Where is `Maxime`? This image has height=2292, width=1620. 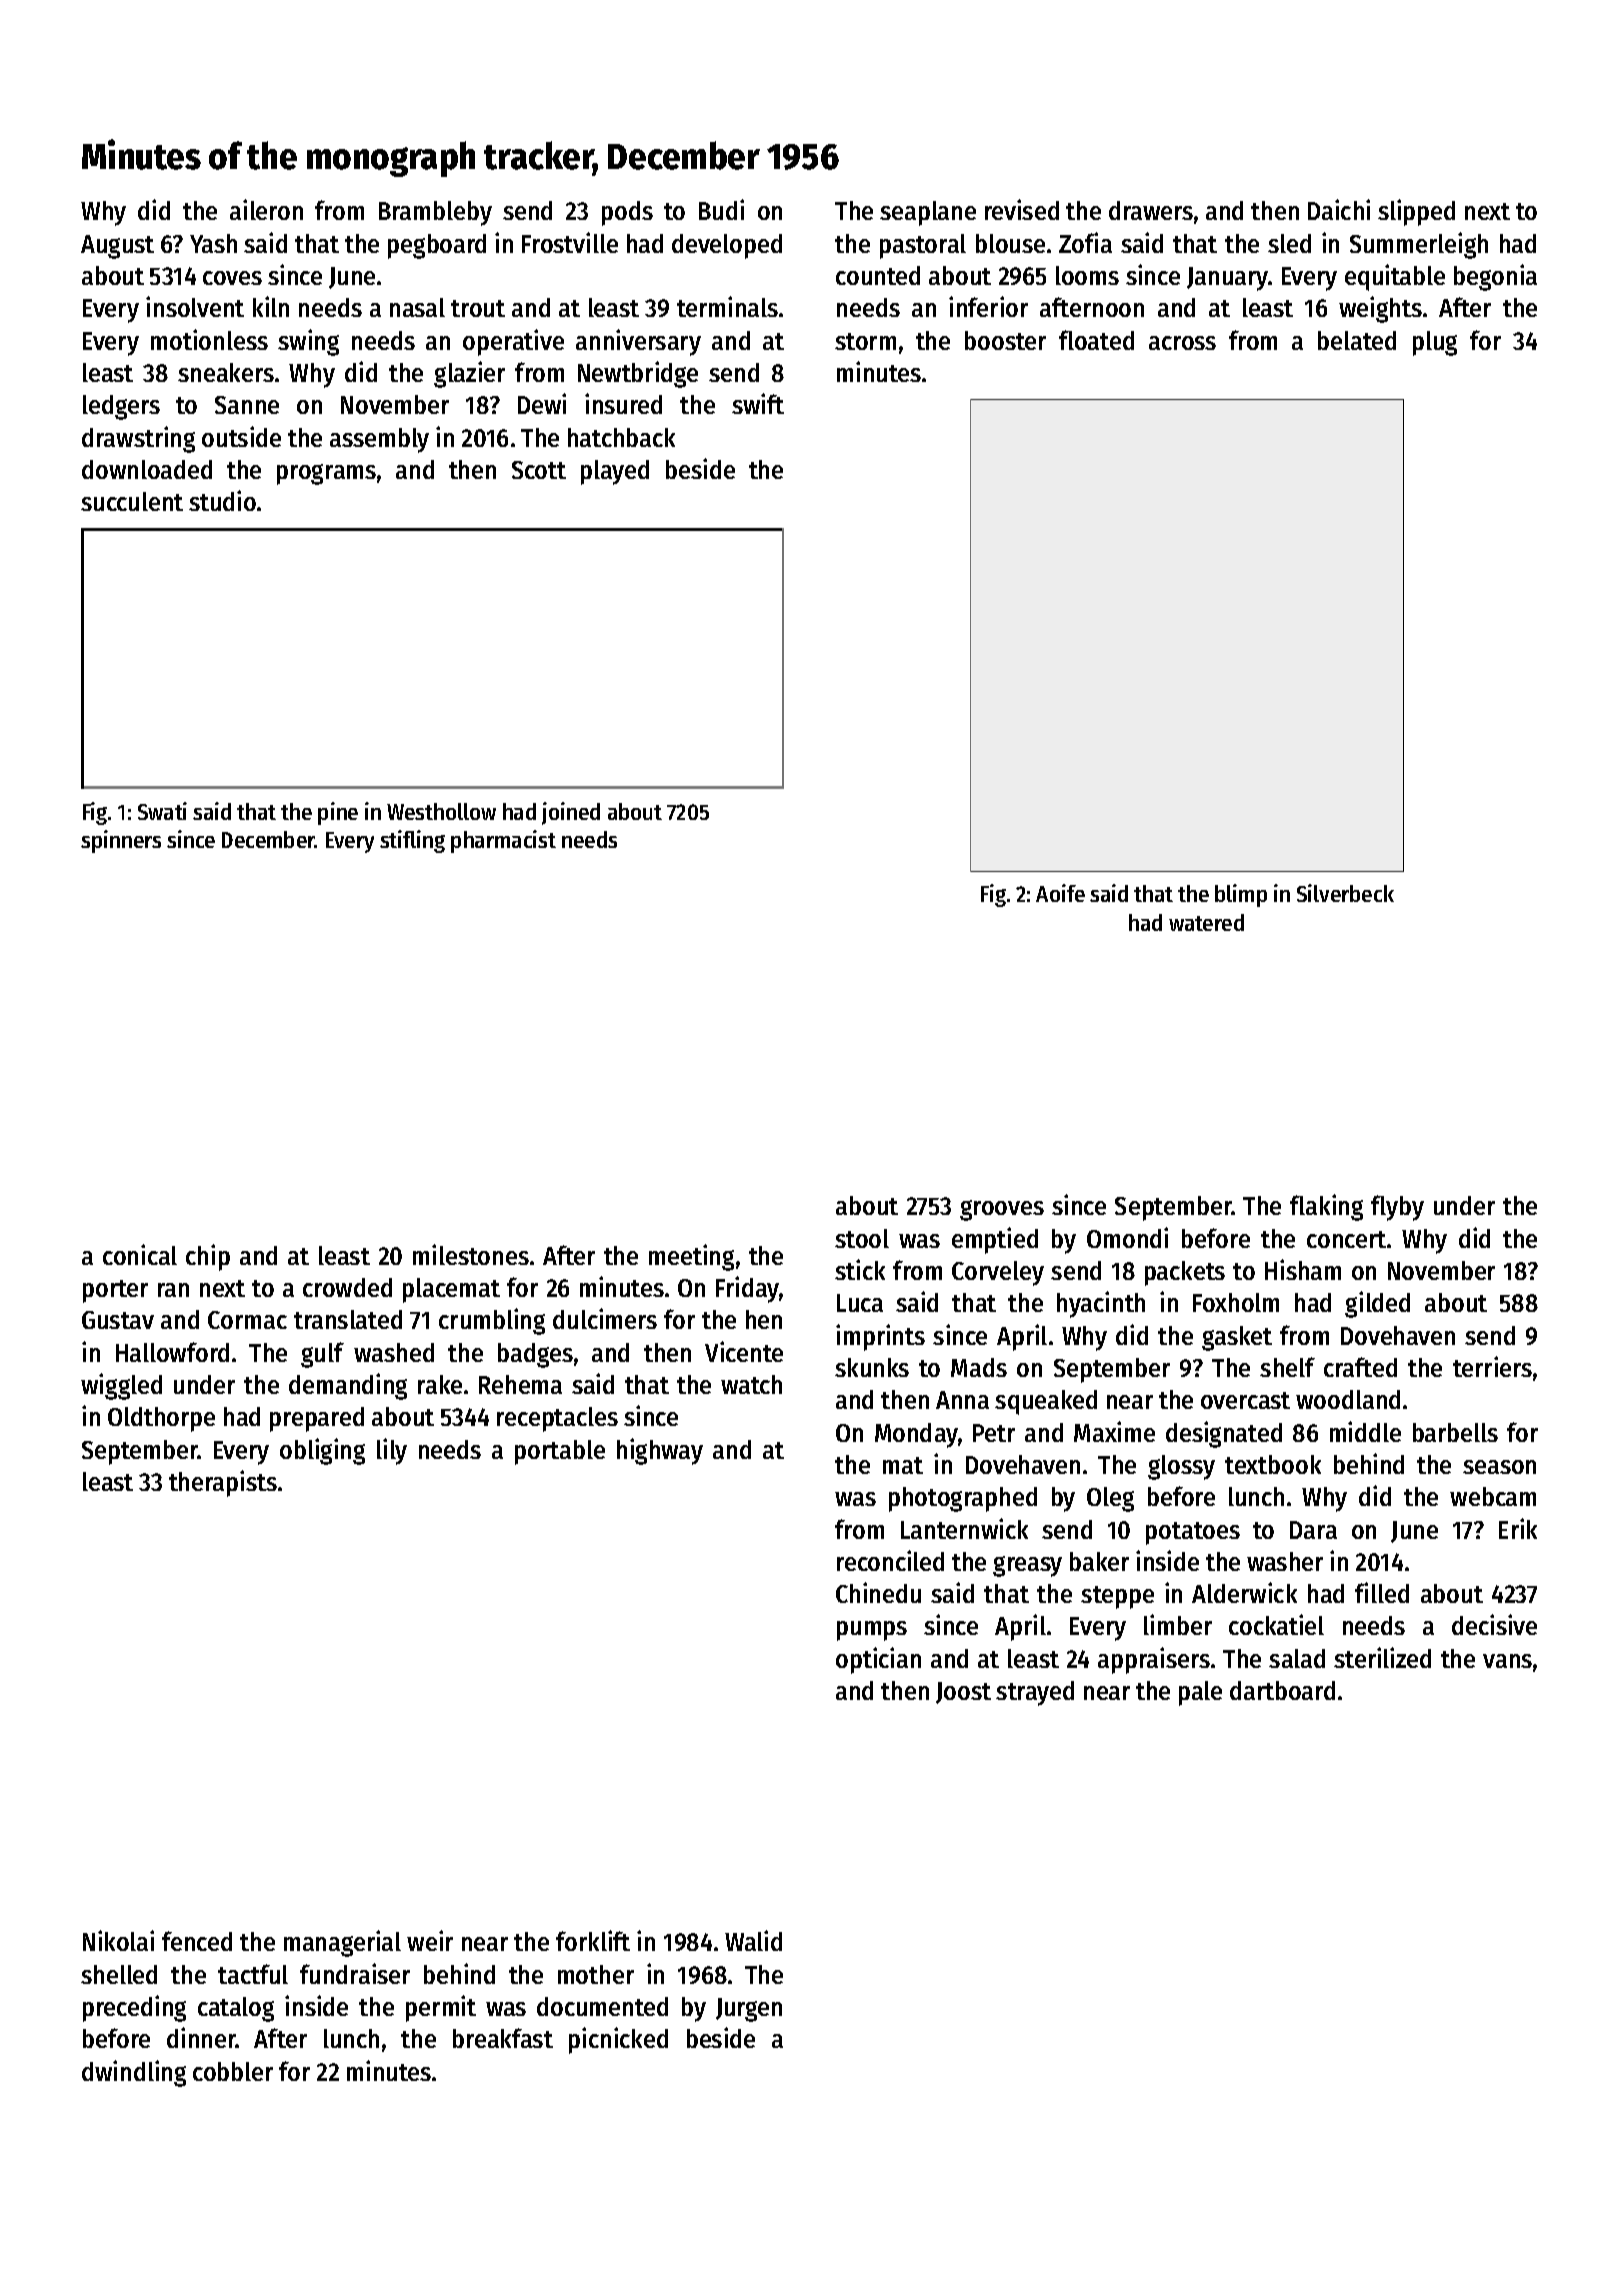 Maxime is located at coordinates (1114, 1431).
